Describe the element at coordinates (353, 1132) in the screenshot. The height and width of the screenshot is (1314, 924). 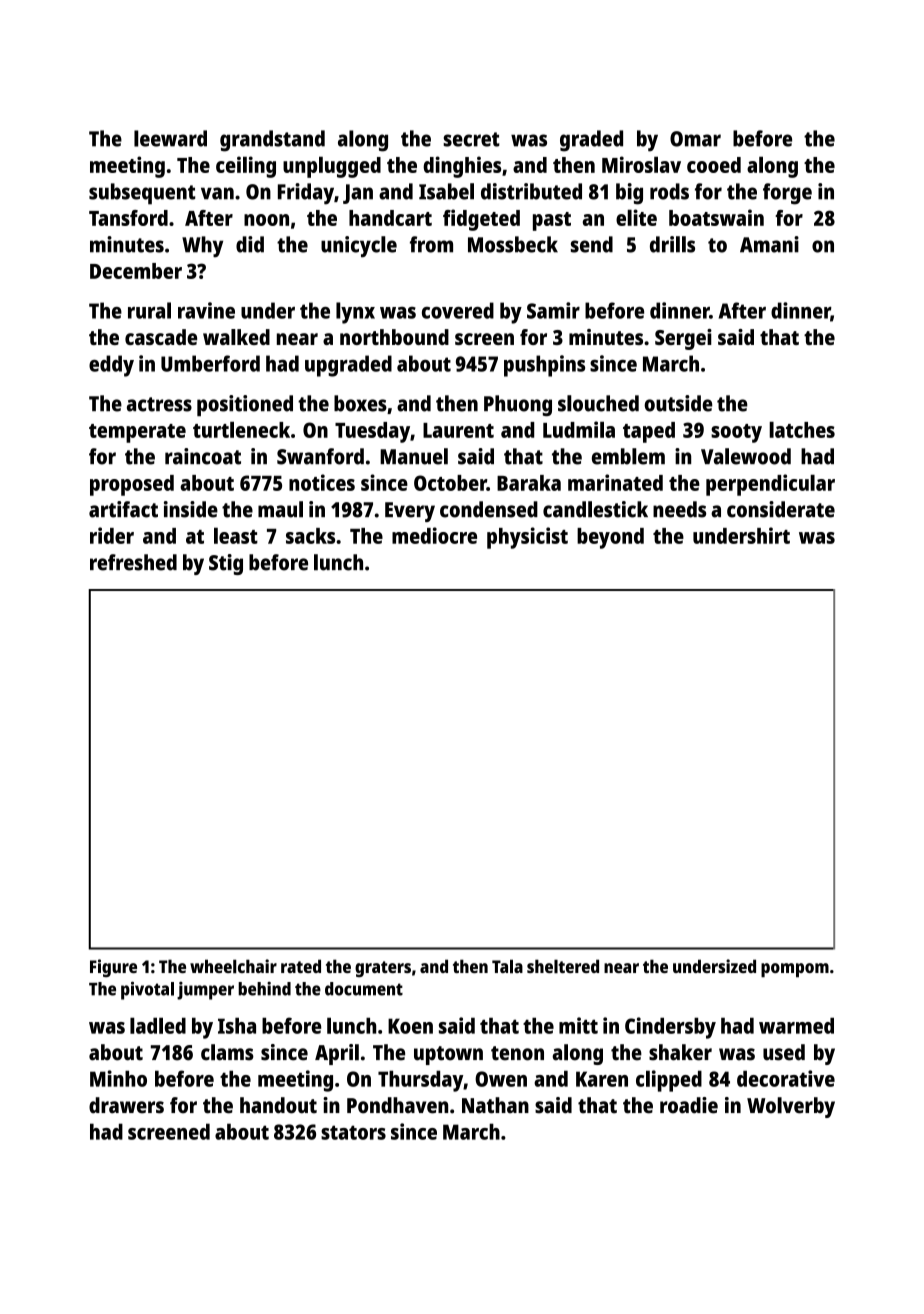
I see `stators` at that location.
